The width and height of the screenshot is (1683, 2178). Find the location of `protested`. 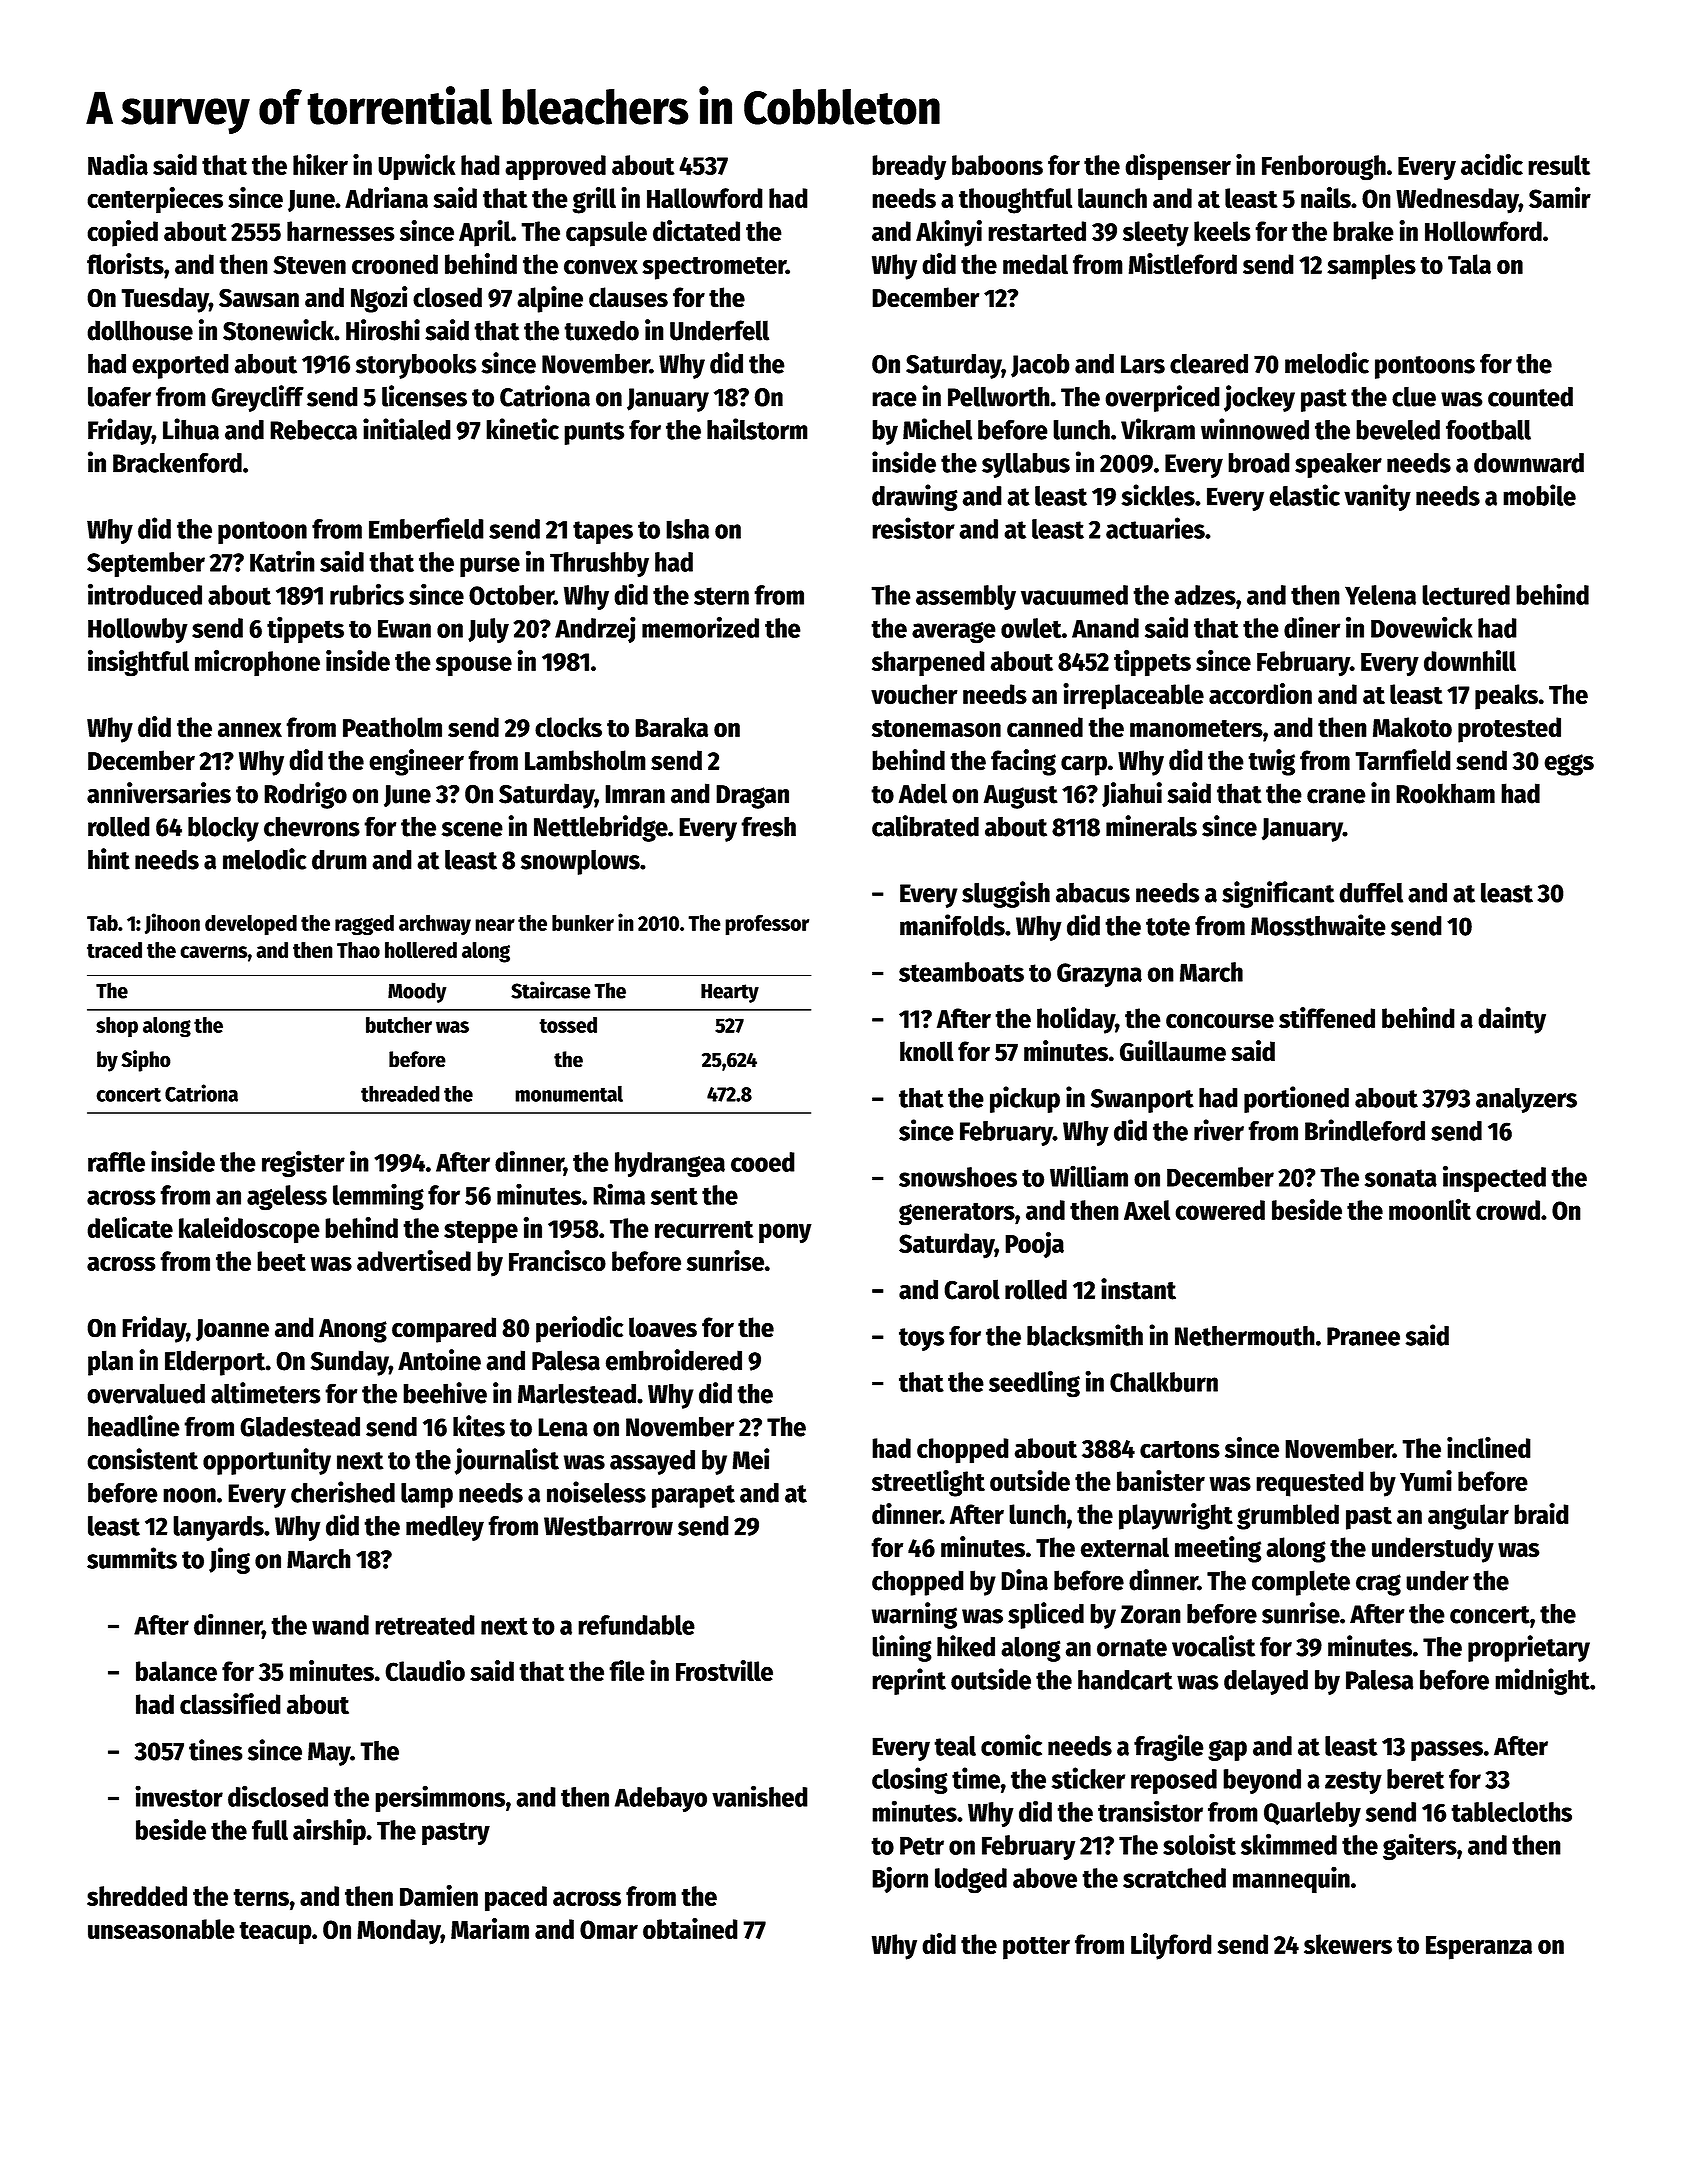

protested is located at coordinates (1509, 730).
